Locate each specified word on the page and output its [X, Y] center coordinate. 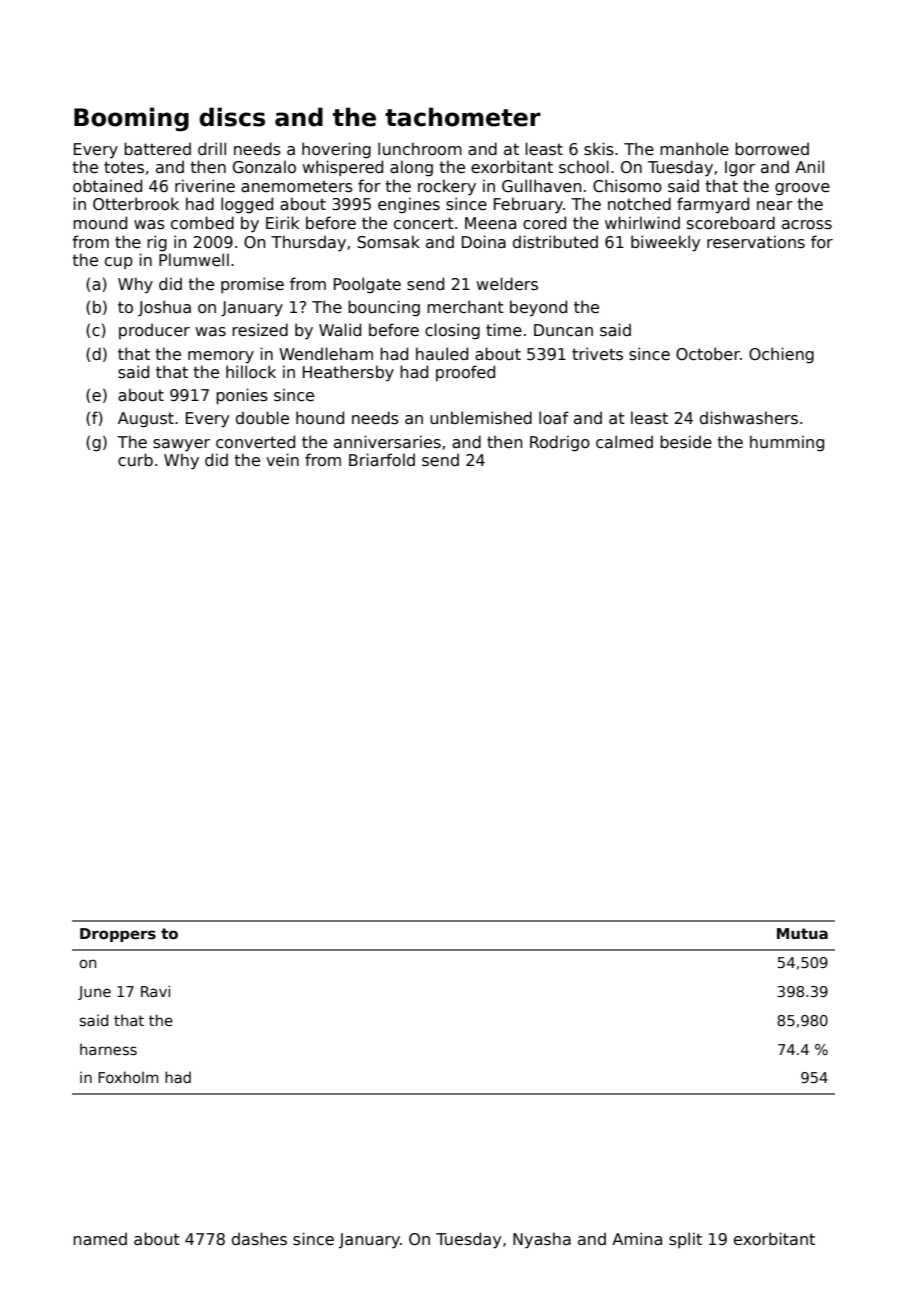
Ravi [155, 991]
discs [232, 117]
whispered [343, 168]
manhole [694, 148]
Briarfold [382, 460]
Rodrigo [560, 443]
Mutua [802, 933]
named [100, 1239]
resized [260, 330]
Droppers [118, 935]
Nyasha [542, 1240]
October [708, 354]
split [685, 1240]
